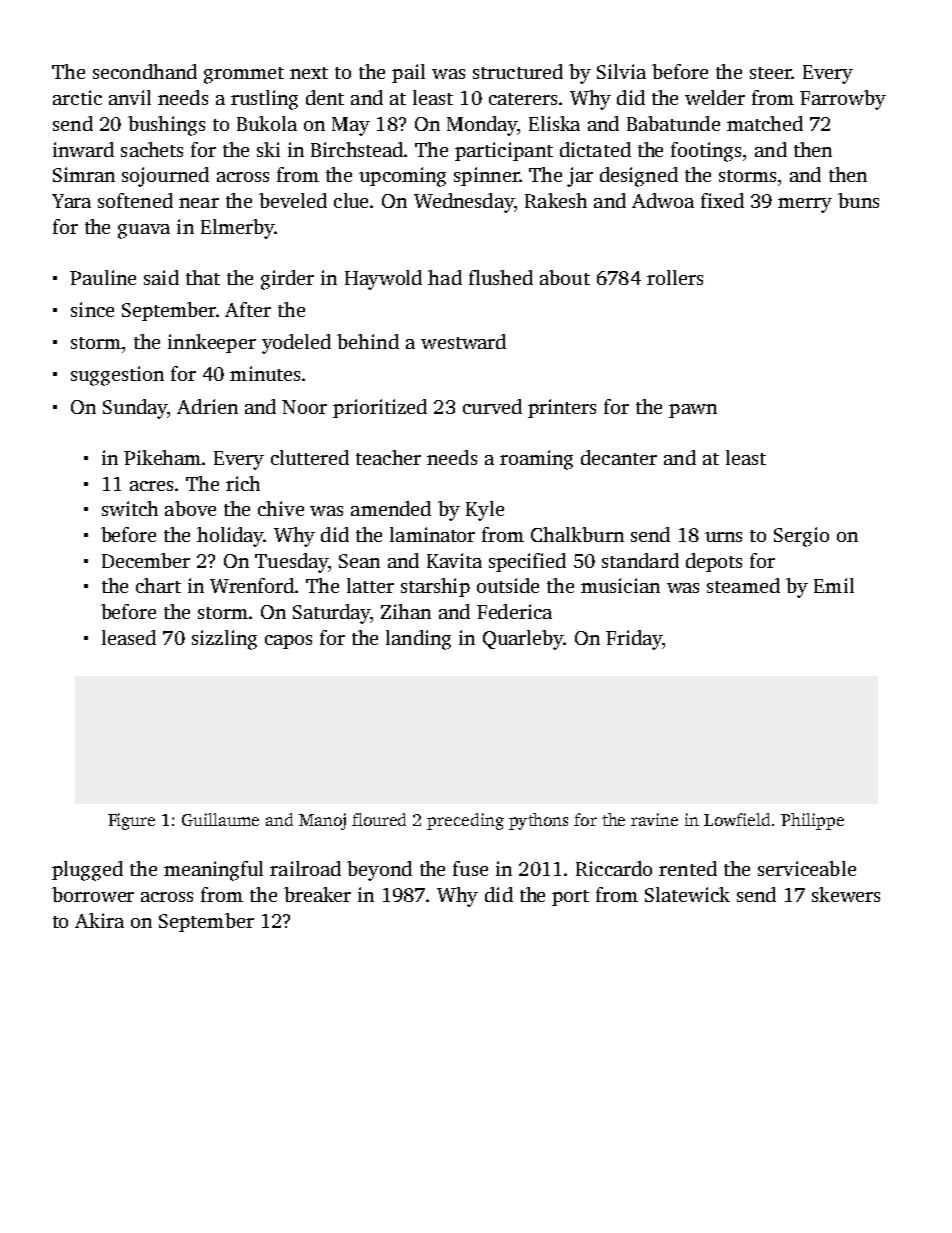 This page has height=1233, width=952. What do you see at coordinates (737, 819) in the page?
I see `Lowfield` at bounding box center [737, 819].
